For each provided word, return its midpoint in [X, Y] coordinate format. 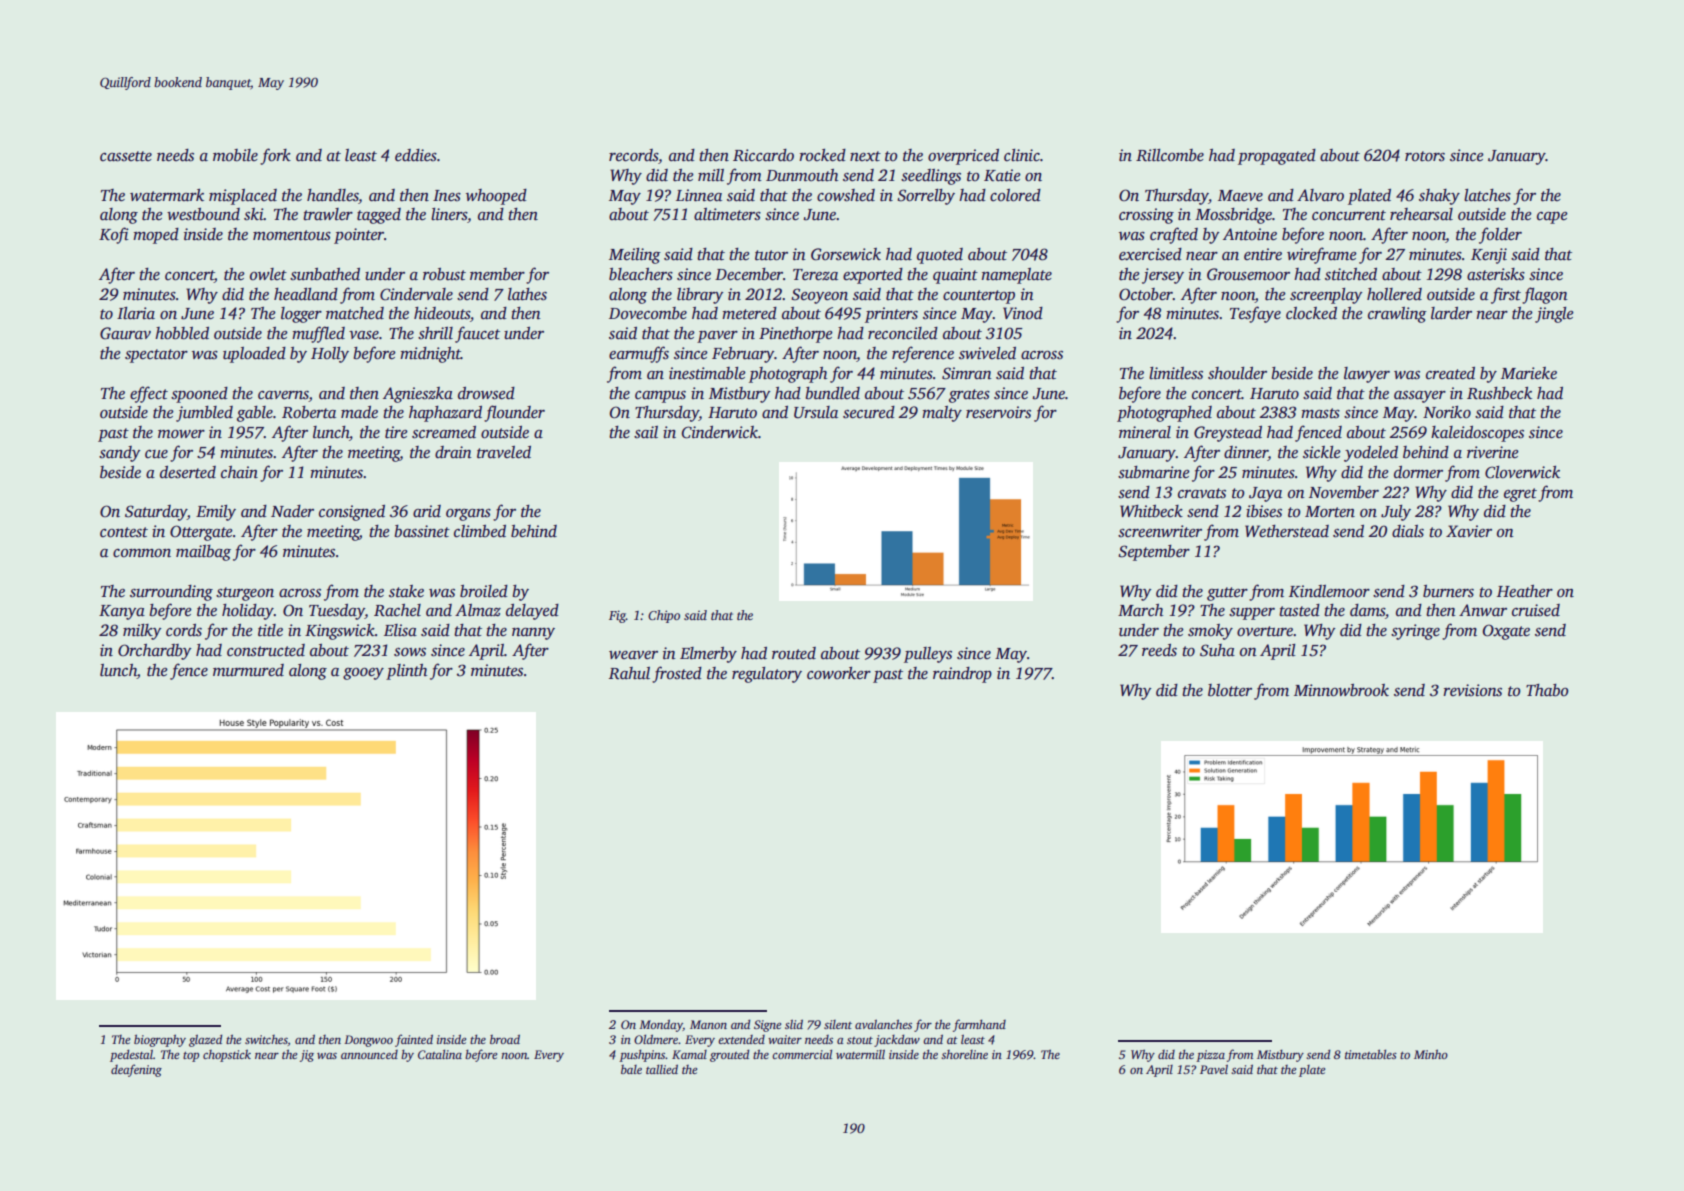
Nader [292, 511]
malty [942, 414]
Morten [1330, 512]
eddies [416, 155]
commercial [802, 1054]
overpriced [963, 157]
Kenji [1489, 256]
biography [160, 1040]
